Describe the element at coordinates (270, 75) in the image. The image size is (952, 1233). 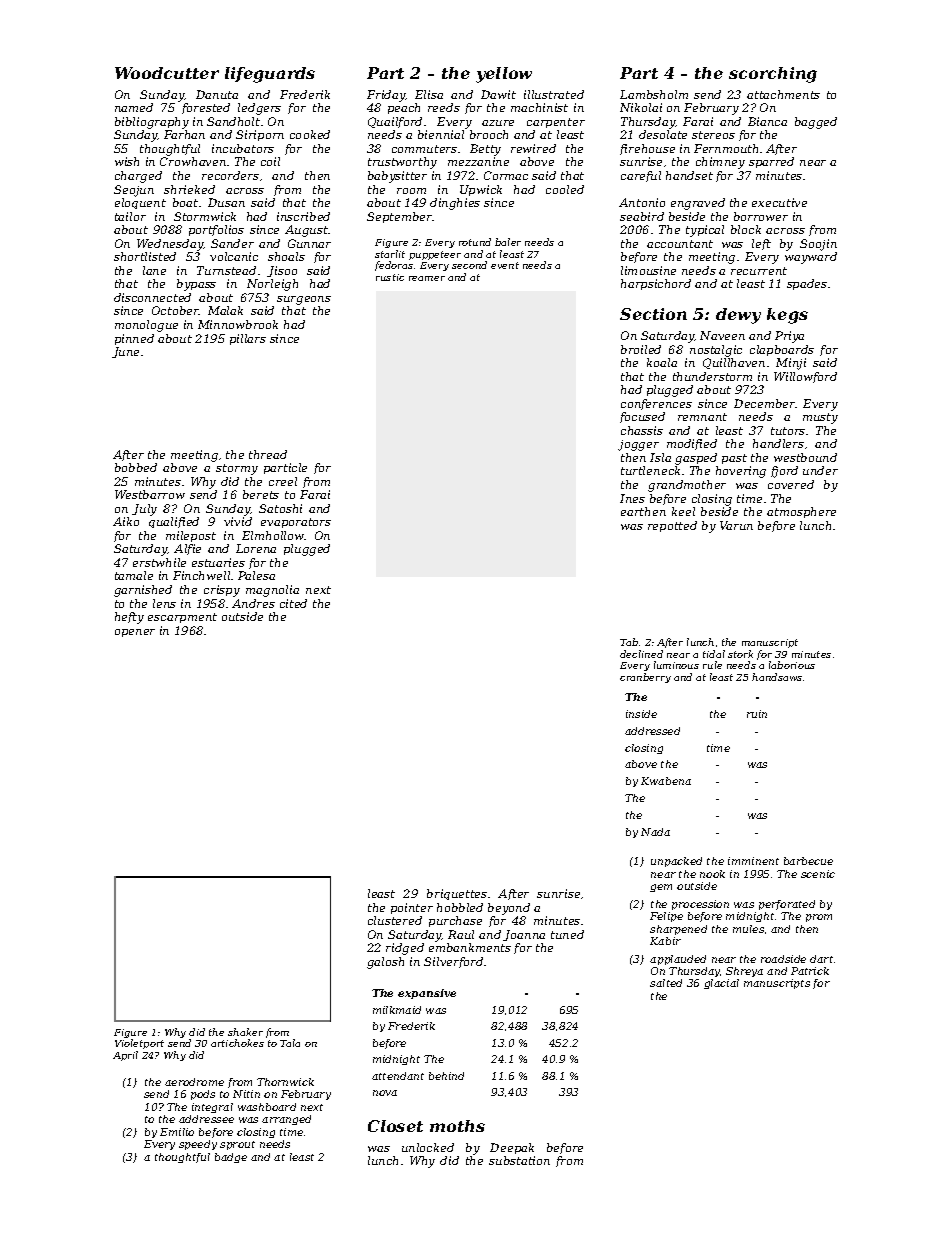
I see `lifeguards` at that location.
